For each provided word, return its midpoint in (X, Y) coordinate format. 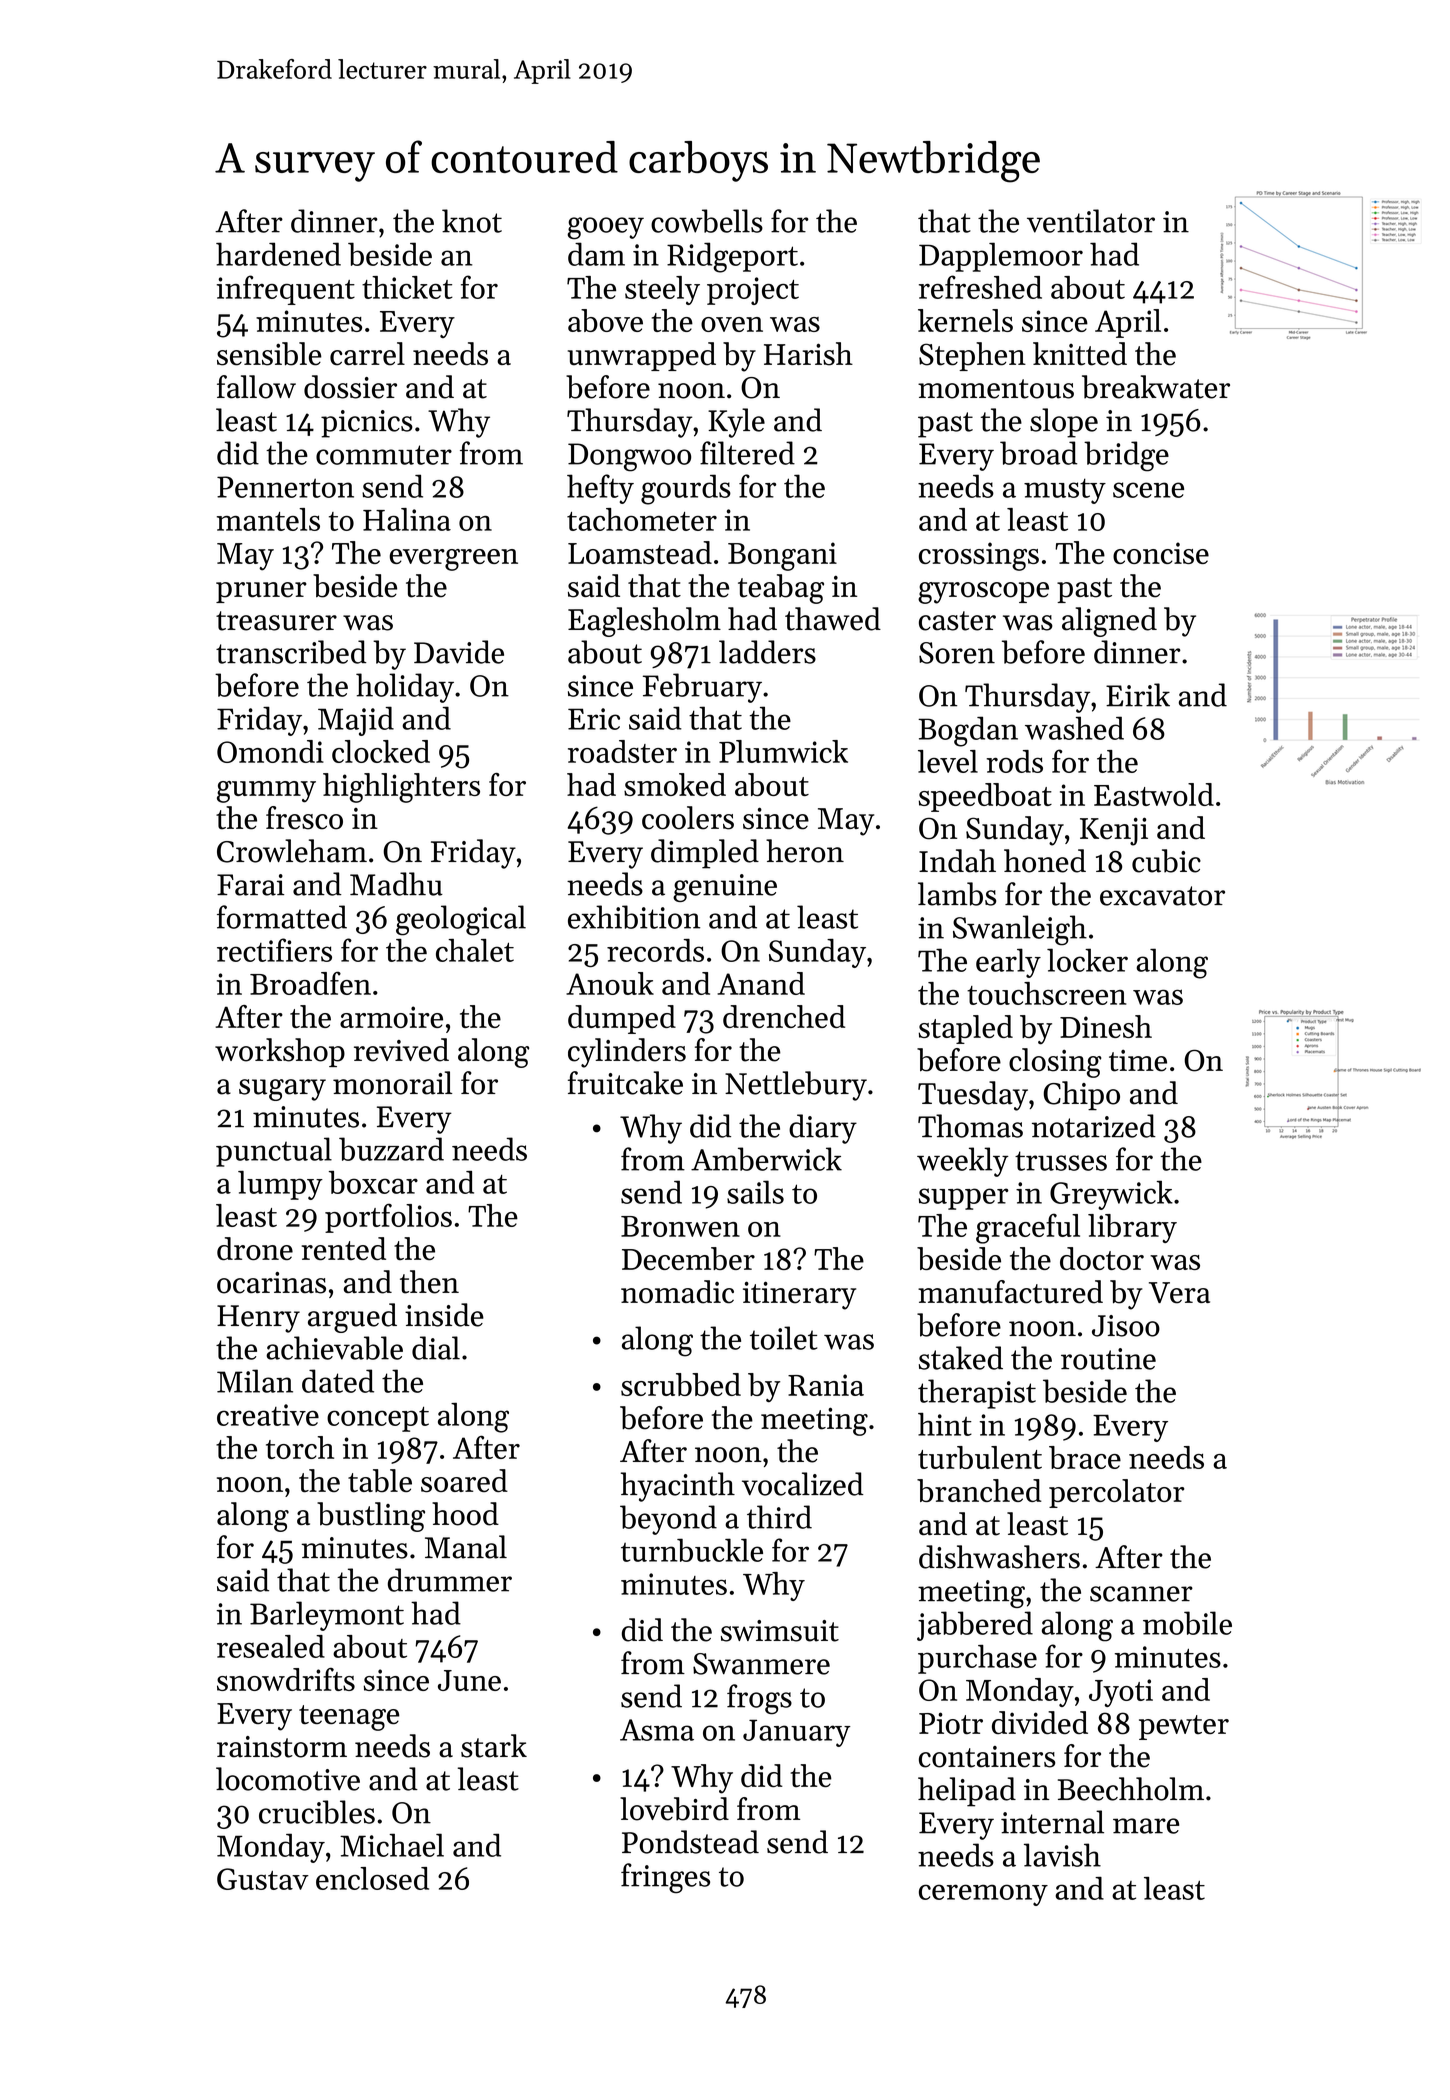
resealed (271, 1646)
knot (472, 221)
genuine (725, 888)
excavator (1162, 896)
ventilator (1091, 221)
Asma (657, 1730)
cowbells (707, 221)
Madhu (396, 884)
